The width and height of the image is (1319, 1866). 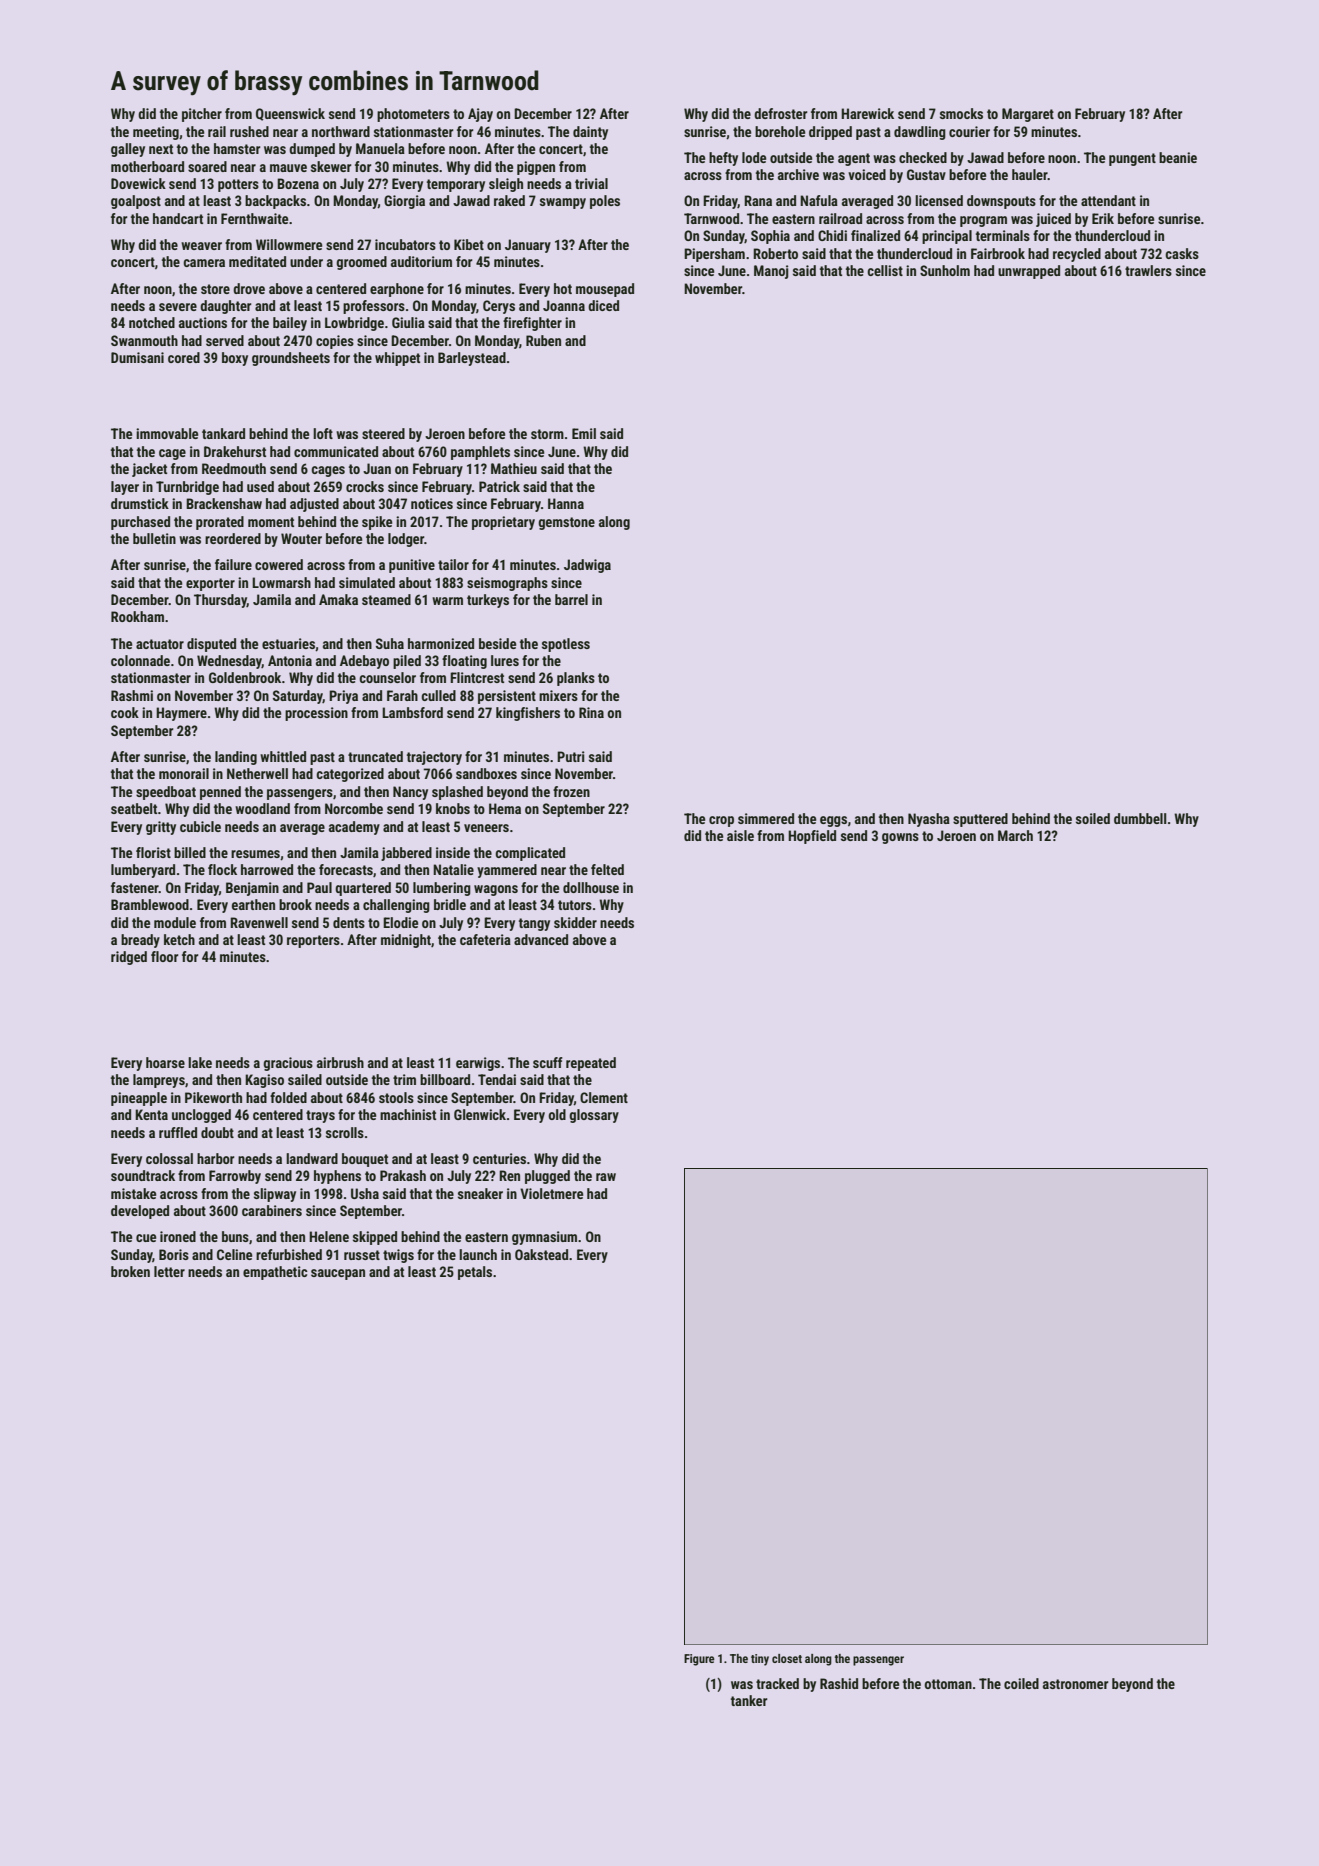 I want to click on purchased, so click(x=140, y=523).
